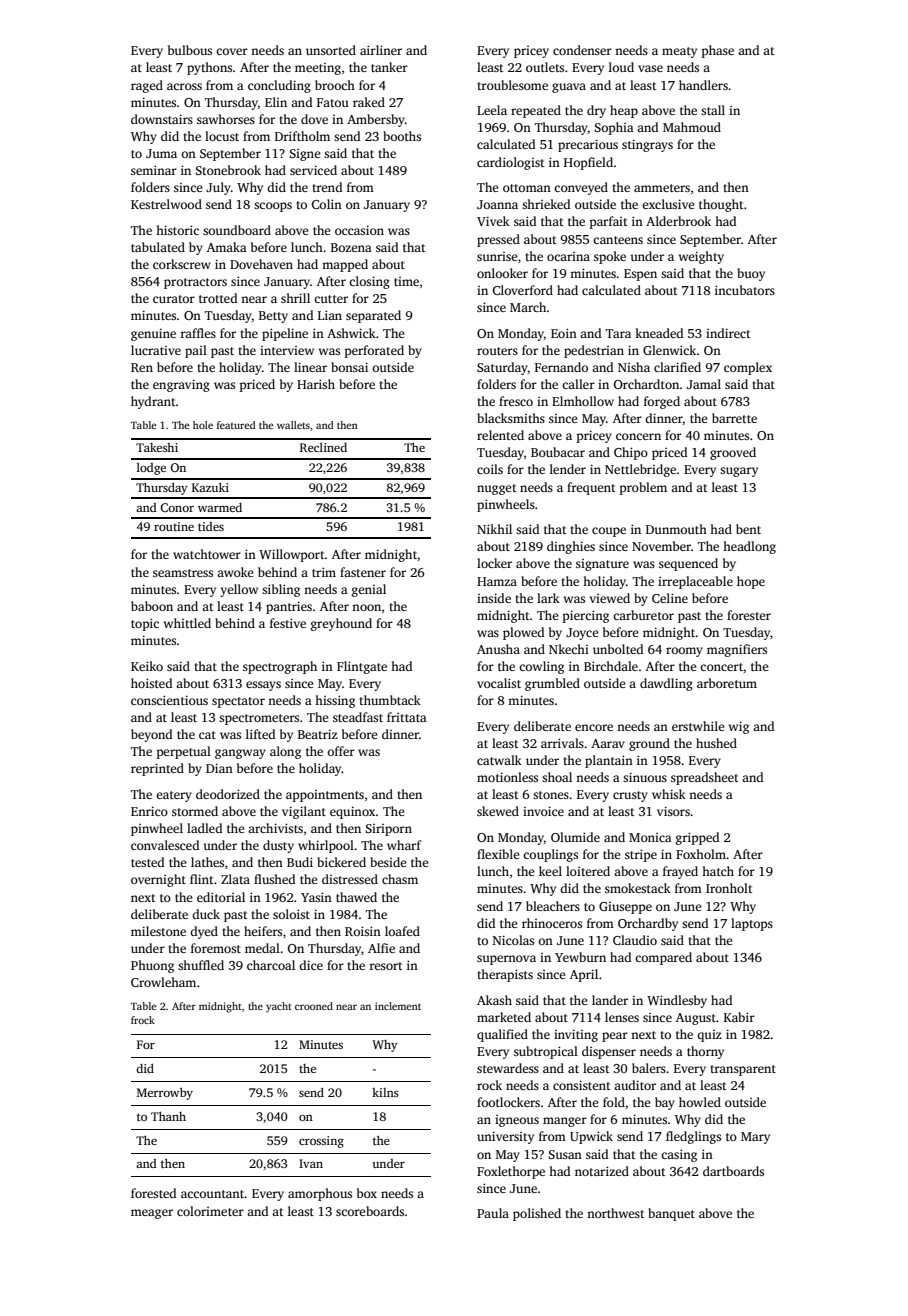  What do you see at coordinates (594, 351) in the screenshot?
I see `pedestrian` at bounding box center [594, 351].
